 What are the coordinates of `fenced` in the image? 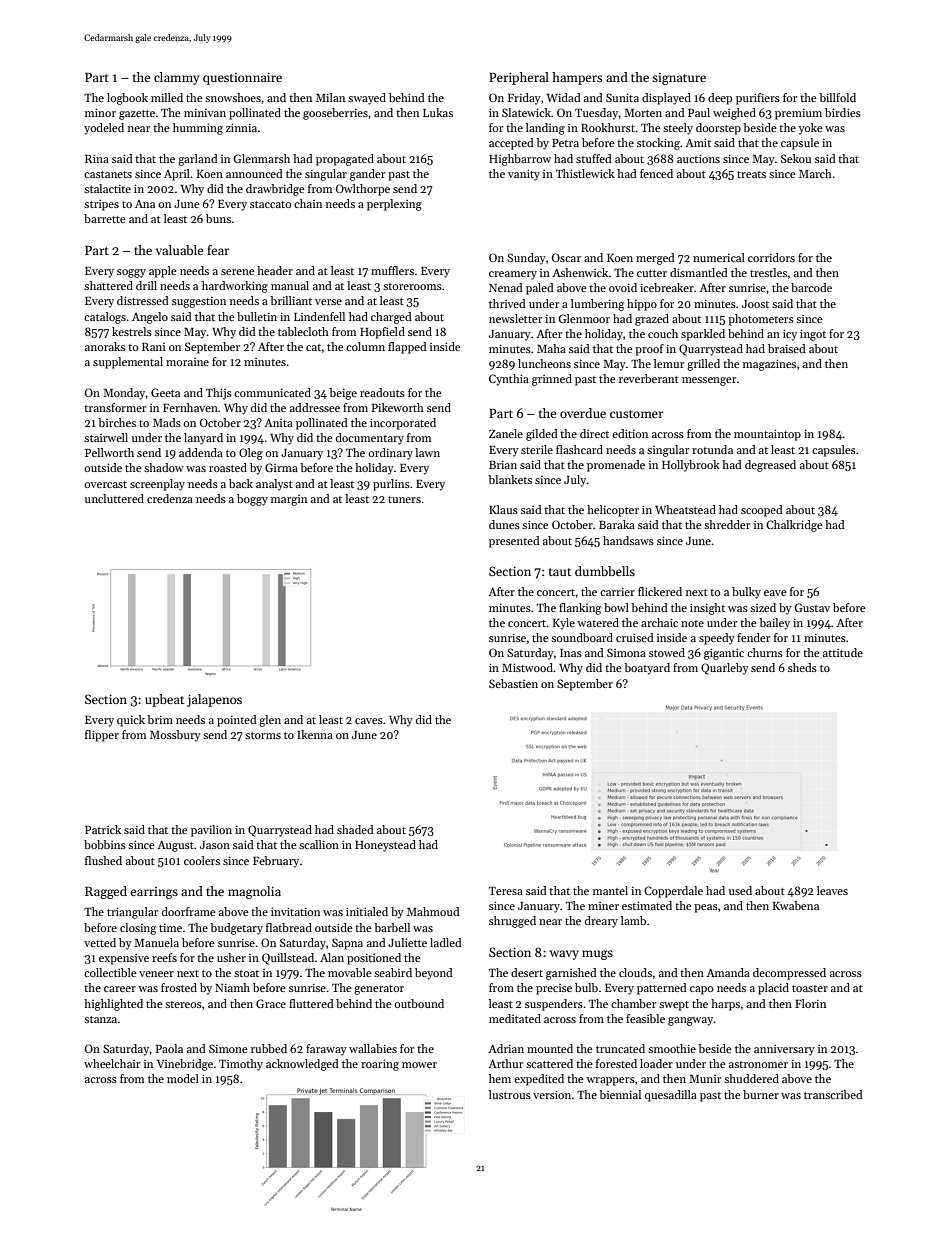 It's located at (656, 173).
